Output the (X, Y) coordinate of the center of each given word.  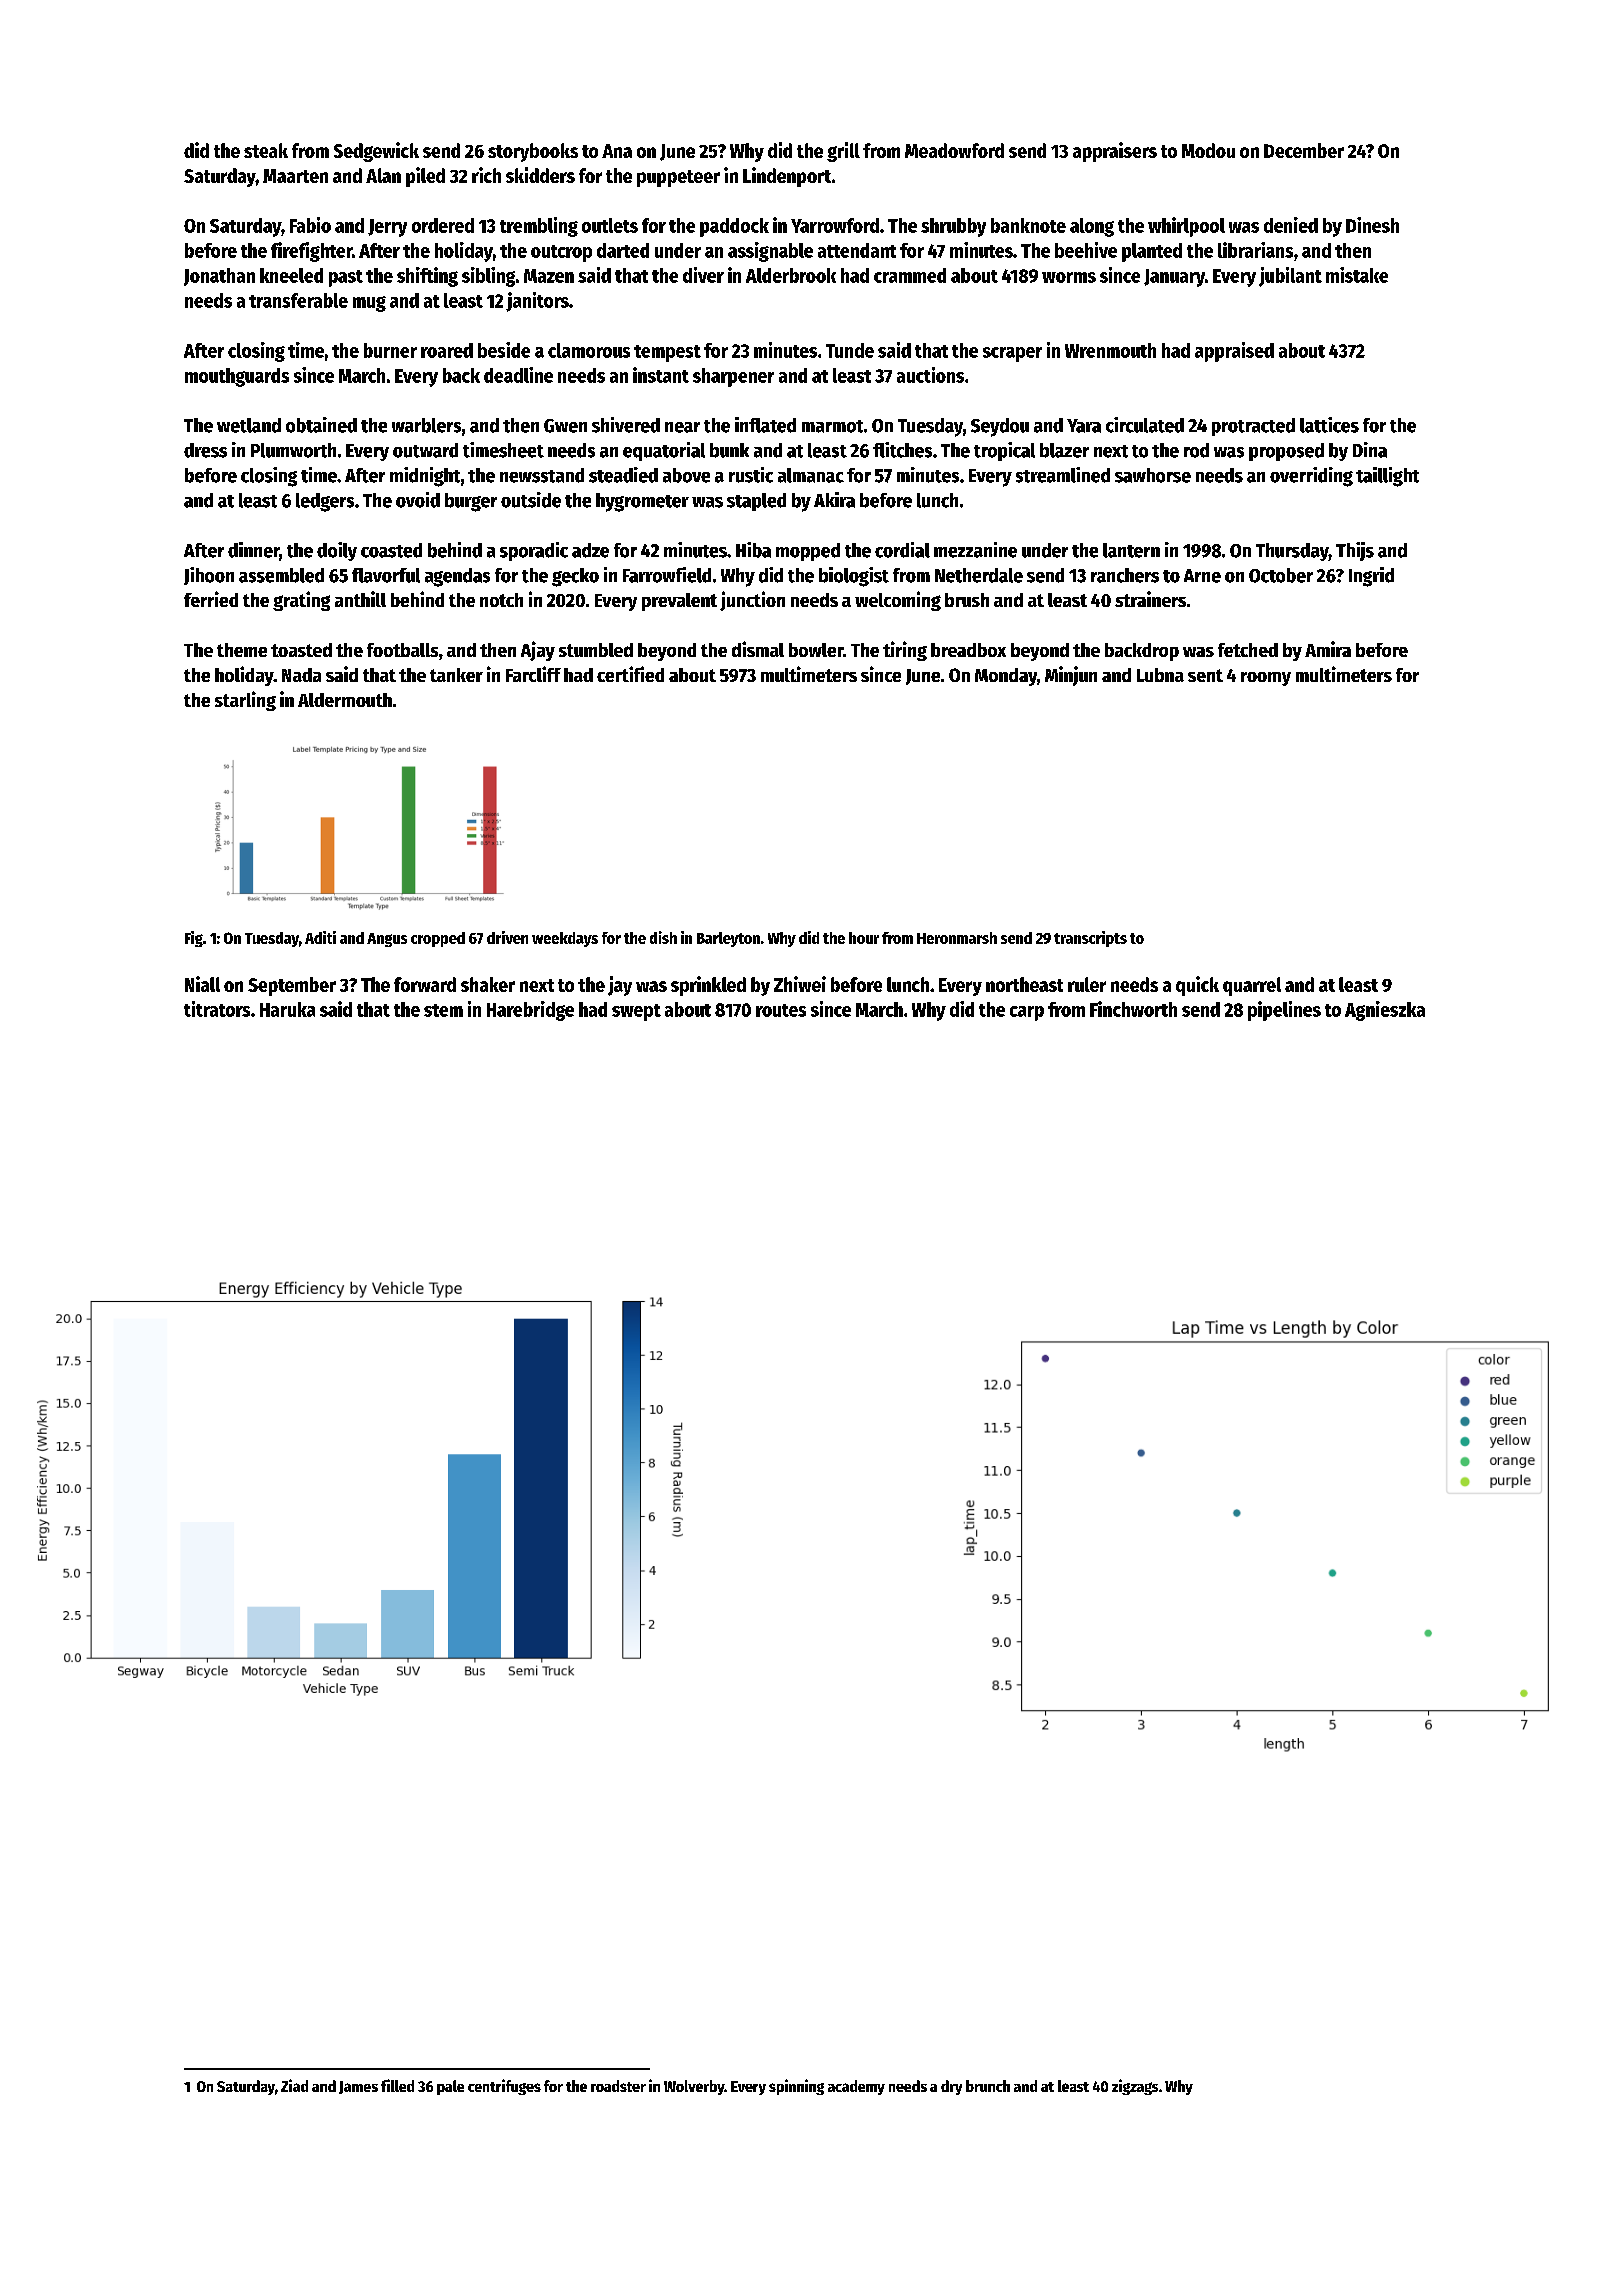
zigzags (1135, 2087)
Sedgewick (376, 152)
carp (1027, 1013)
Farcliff (533, 674)
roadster (618, 2086)
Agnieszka (1385, 1011)
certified (630, 674)
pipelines (1284, 1011)
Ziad (294, 2085)
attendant (857, 250)
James (358, 2087)
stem (443, 1010)
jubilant (1290, 277)
